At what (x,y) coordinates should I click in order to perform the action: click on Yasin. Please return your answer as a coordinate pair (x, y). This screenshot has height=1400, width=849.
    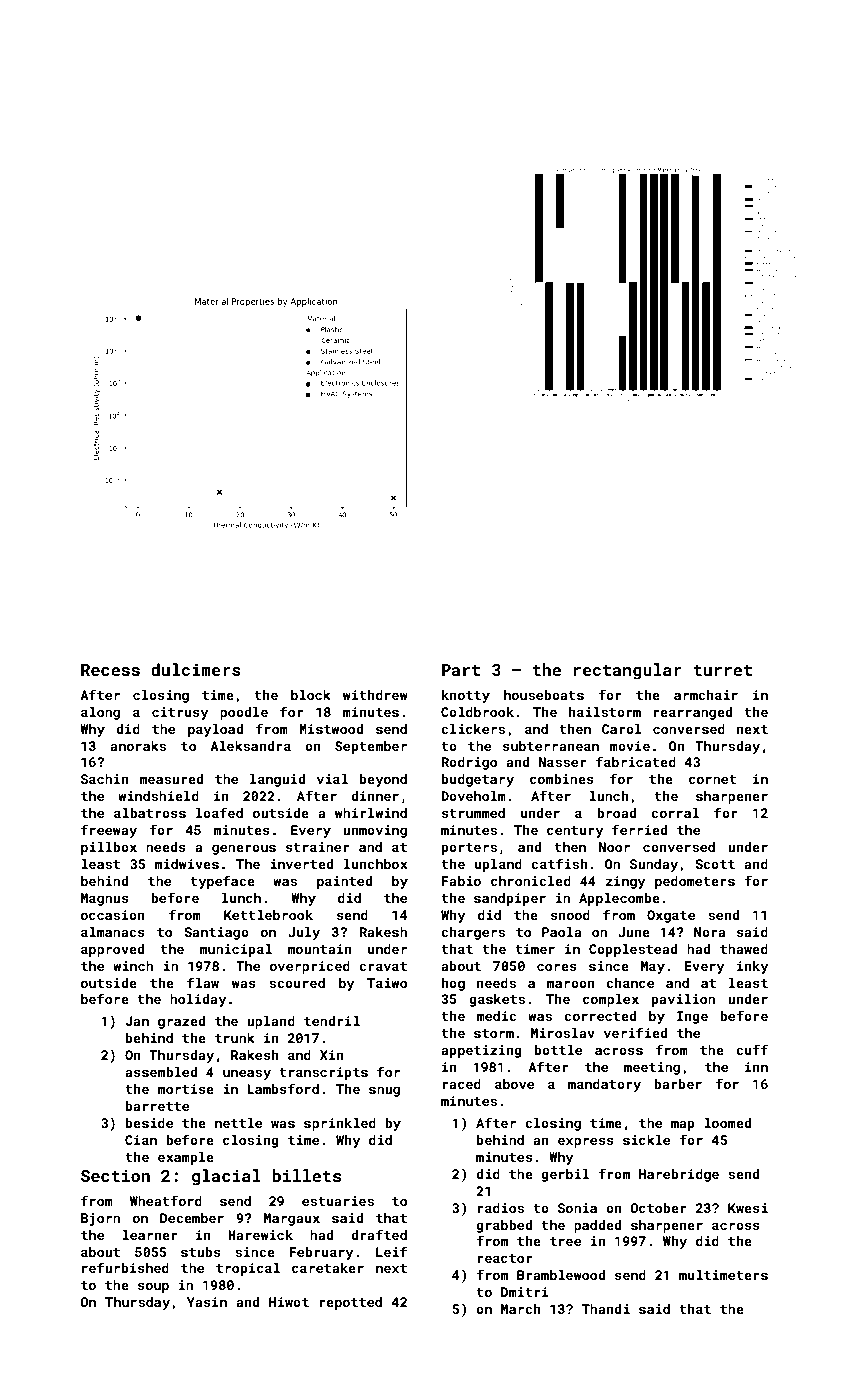
    Looking at the image, I should click on (207, 1302).
